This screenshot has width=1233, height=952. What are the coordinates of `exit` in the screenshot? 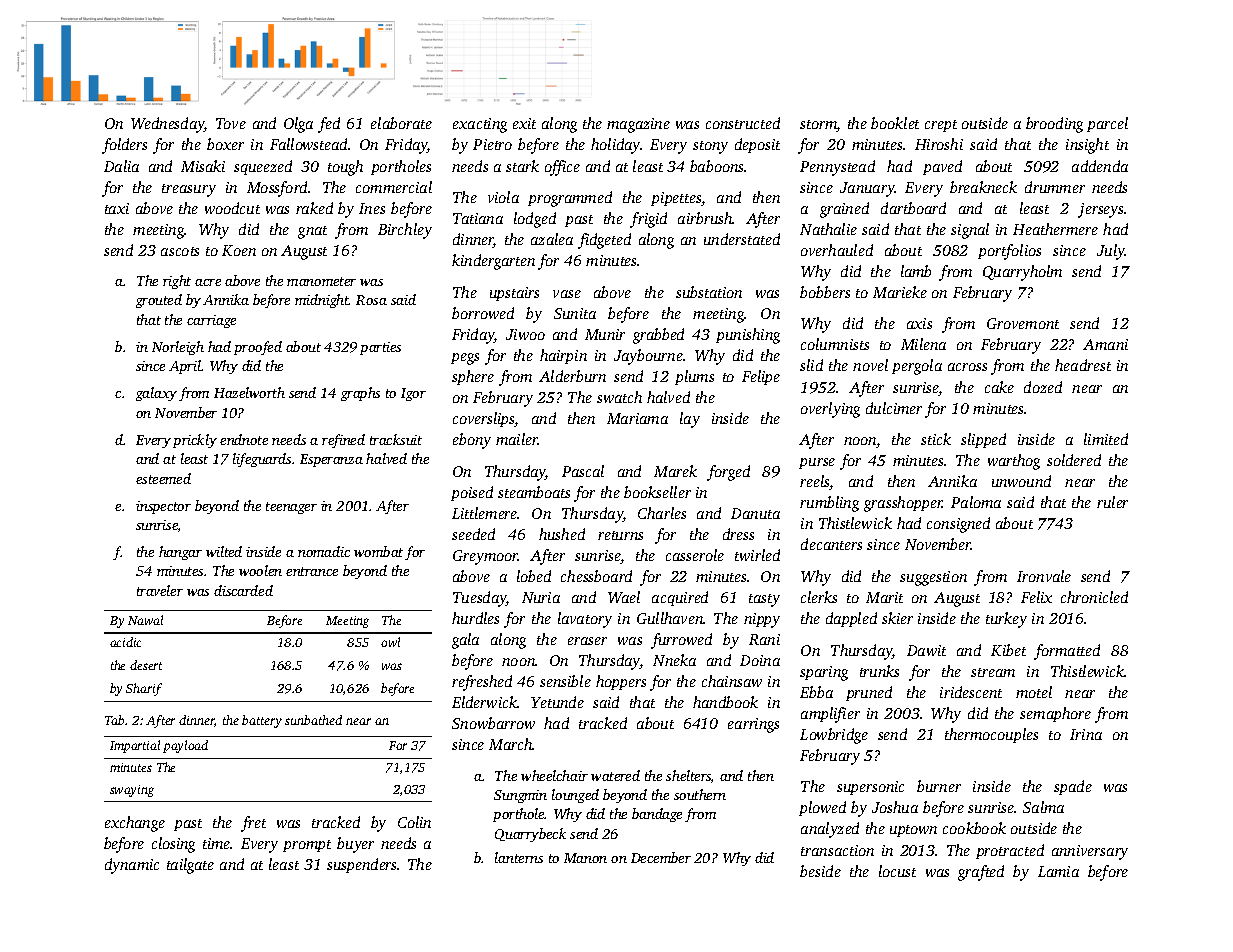 It's located at (524, 123).
